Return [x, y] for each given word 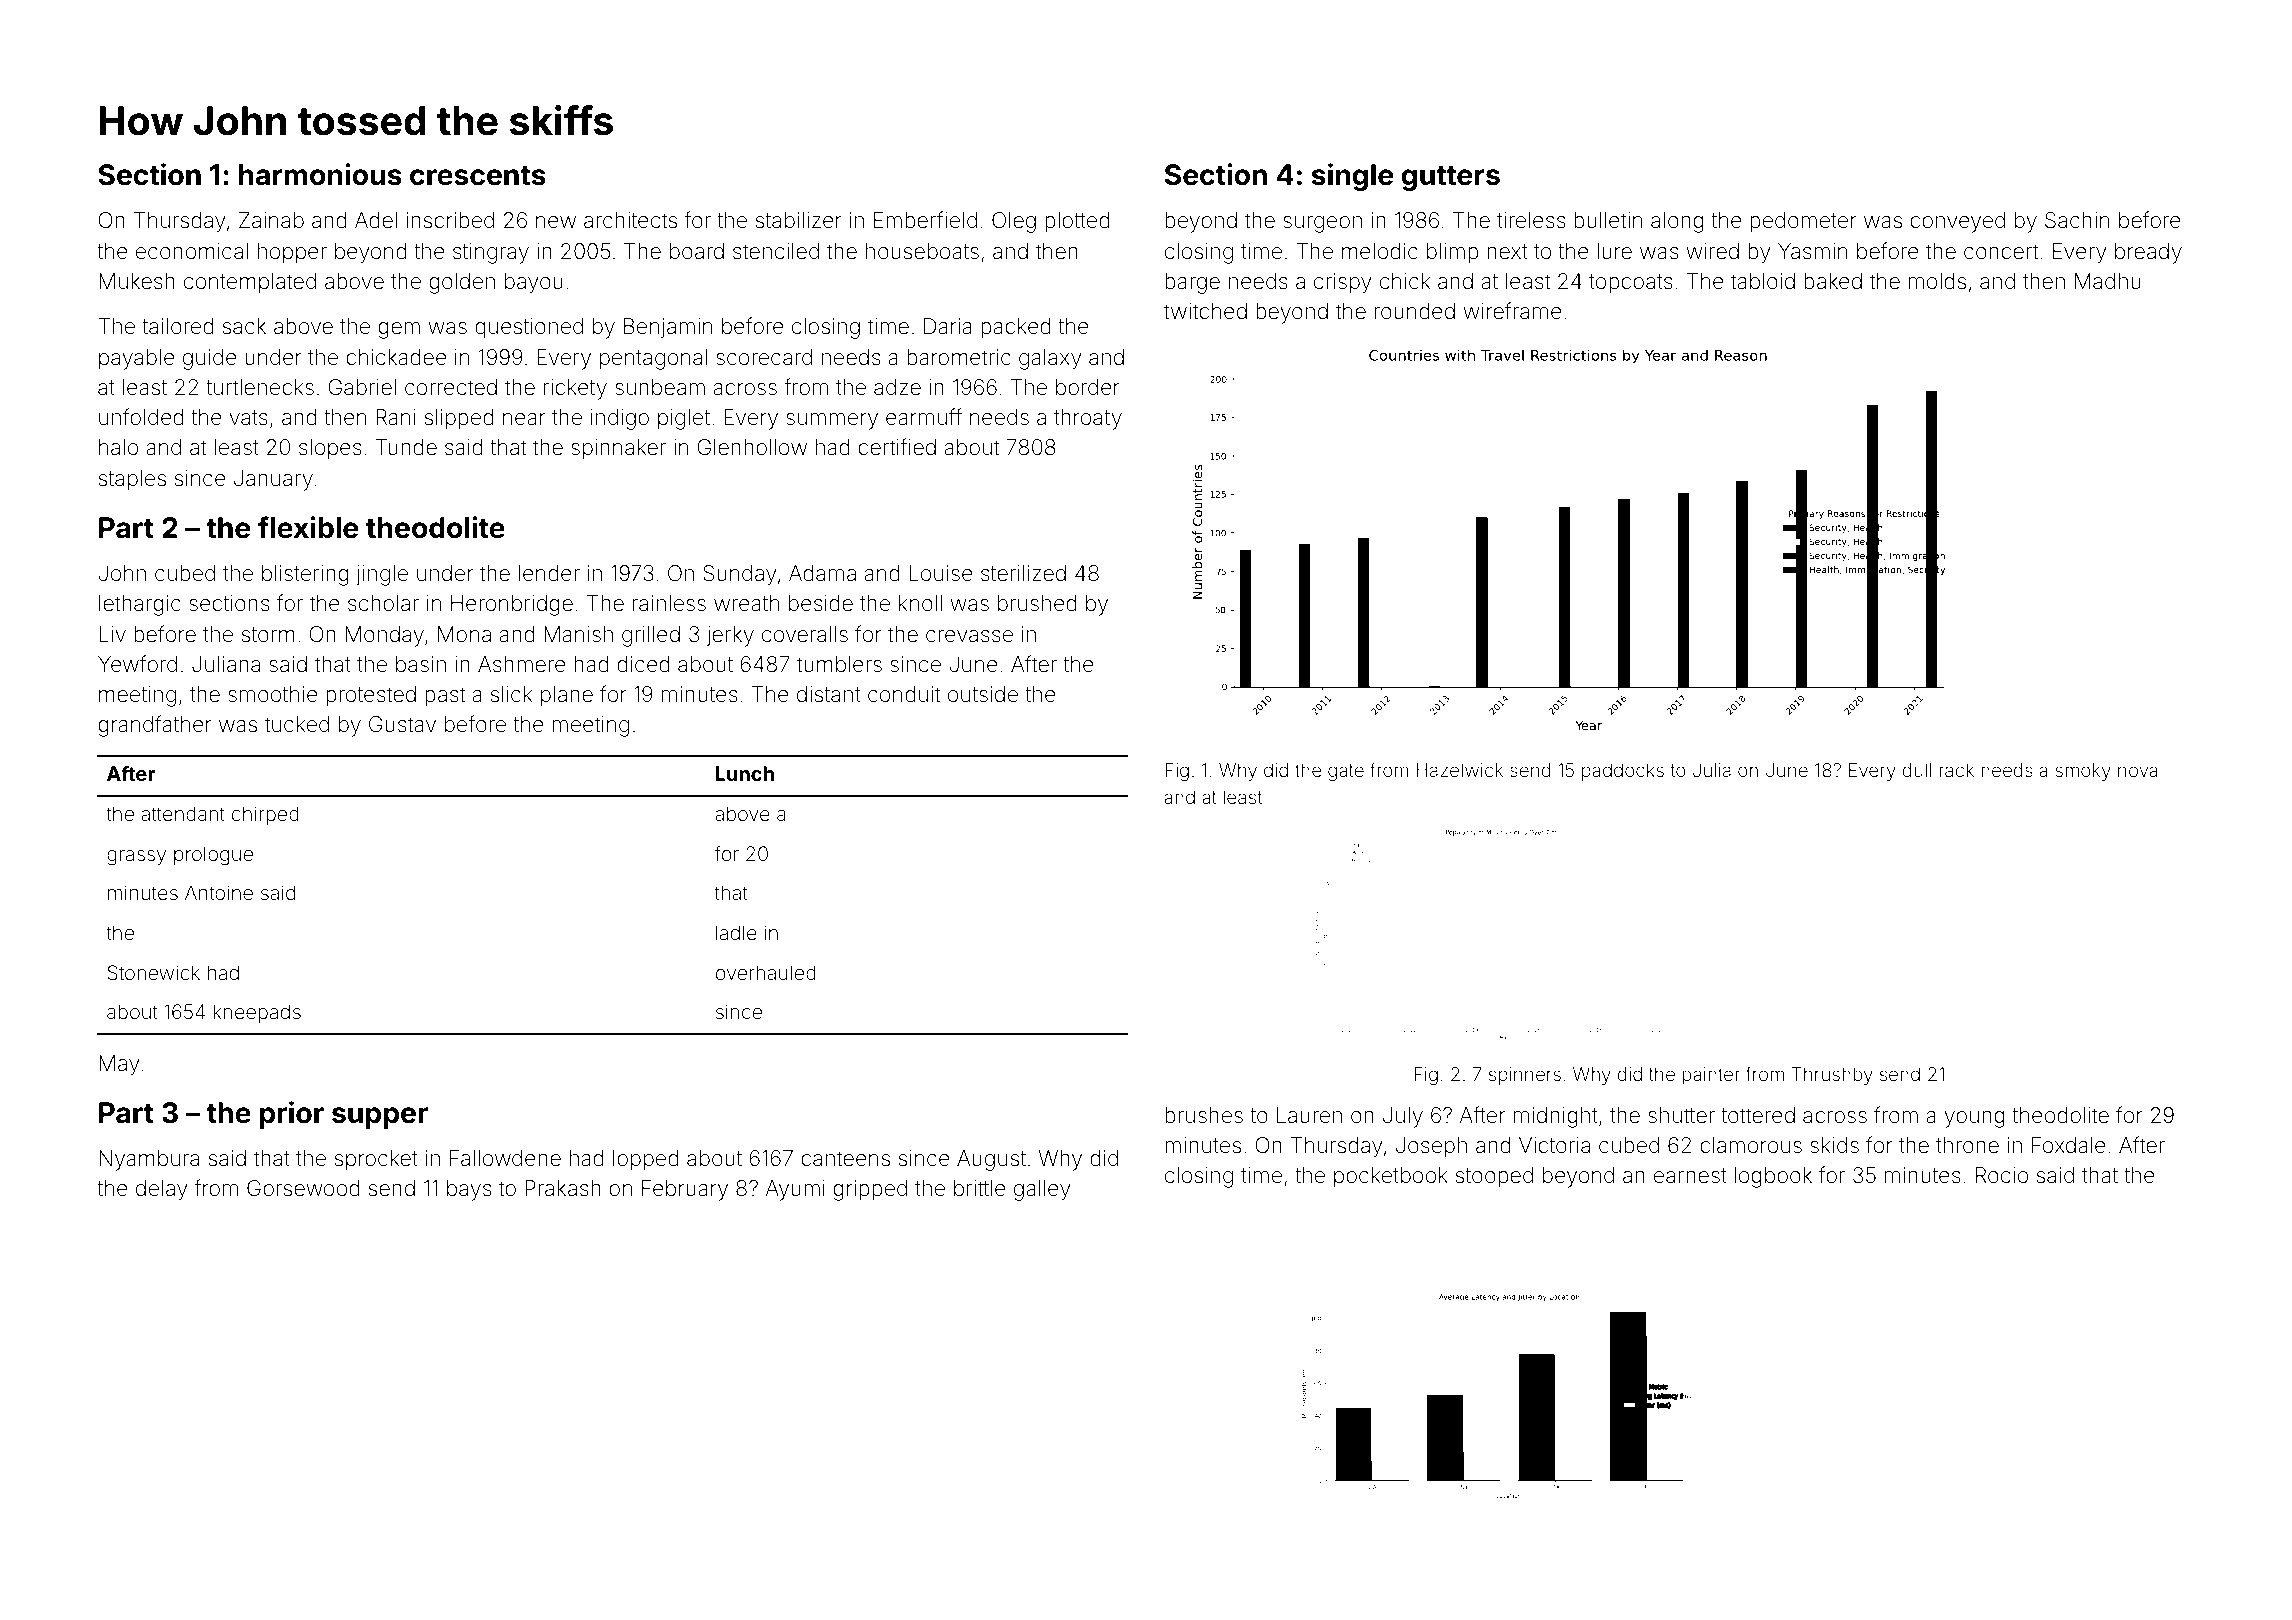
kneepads [257, 1013]
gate [1346, 772]
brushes [1204, 1115]
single [1352, 177]
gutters [1450, 178]
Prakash [563, 1188]
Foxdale [2069, 1145]
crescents [478, 176]
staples [132, 480]
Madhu [2108, 281]
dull [1916, 770]
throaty [1088, 419]
